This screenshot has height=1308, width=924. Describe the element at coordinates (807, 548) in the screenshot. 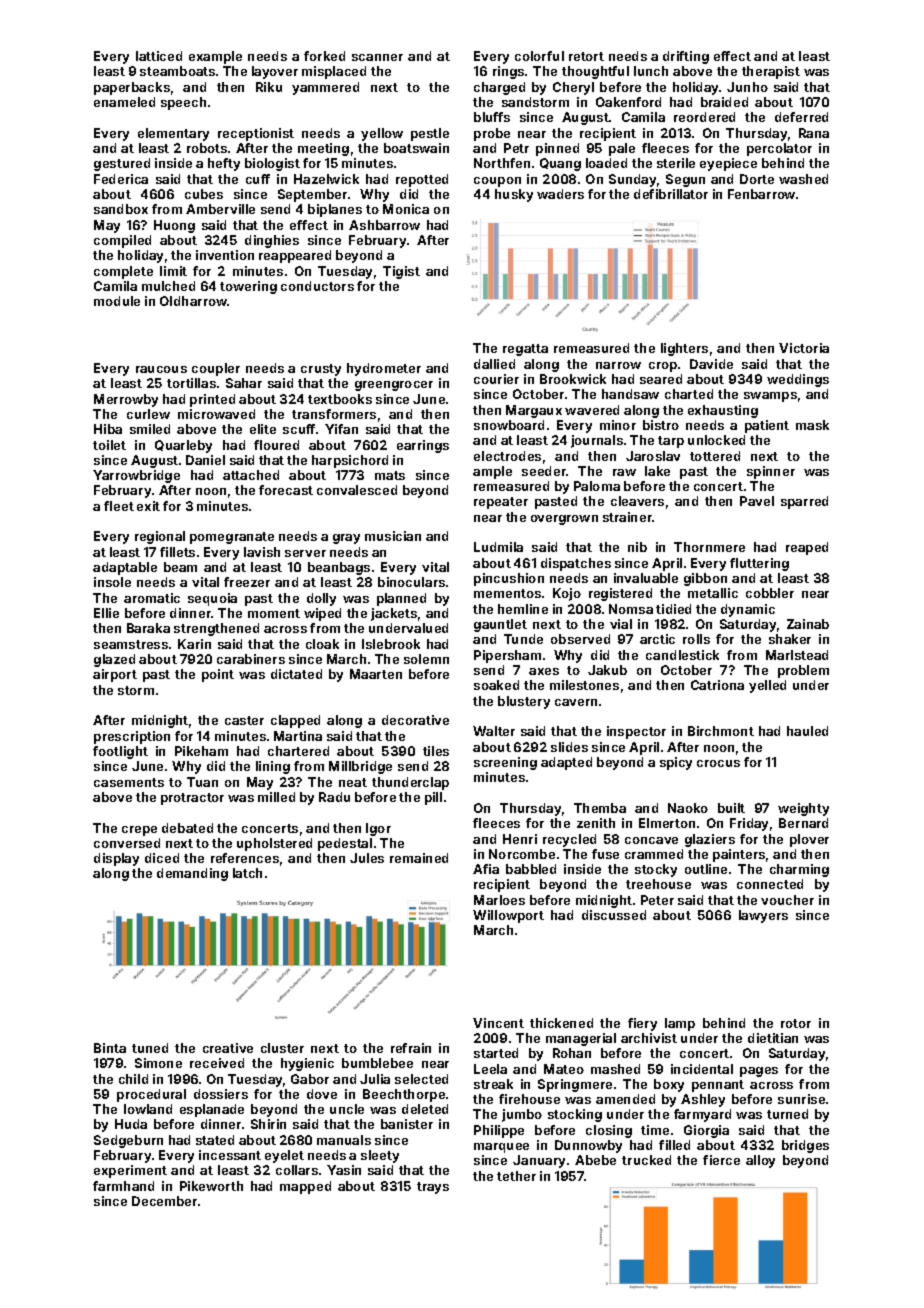

I see `reaped` at that location.
